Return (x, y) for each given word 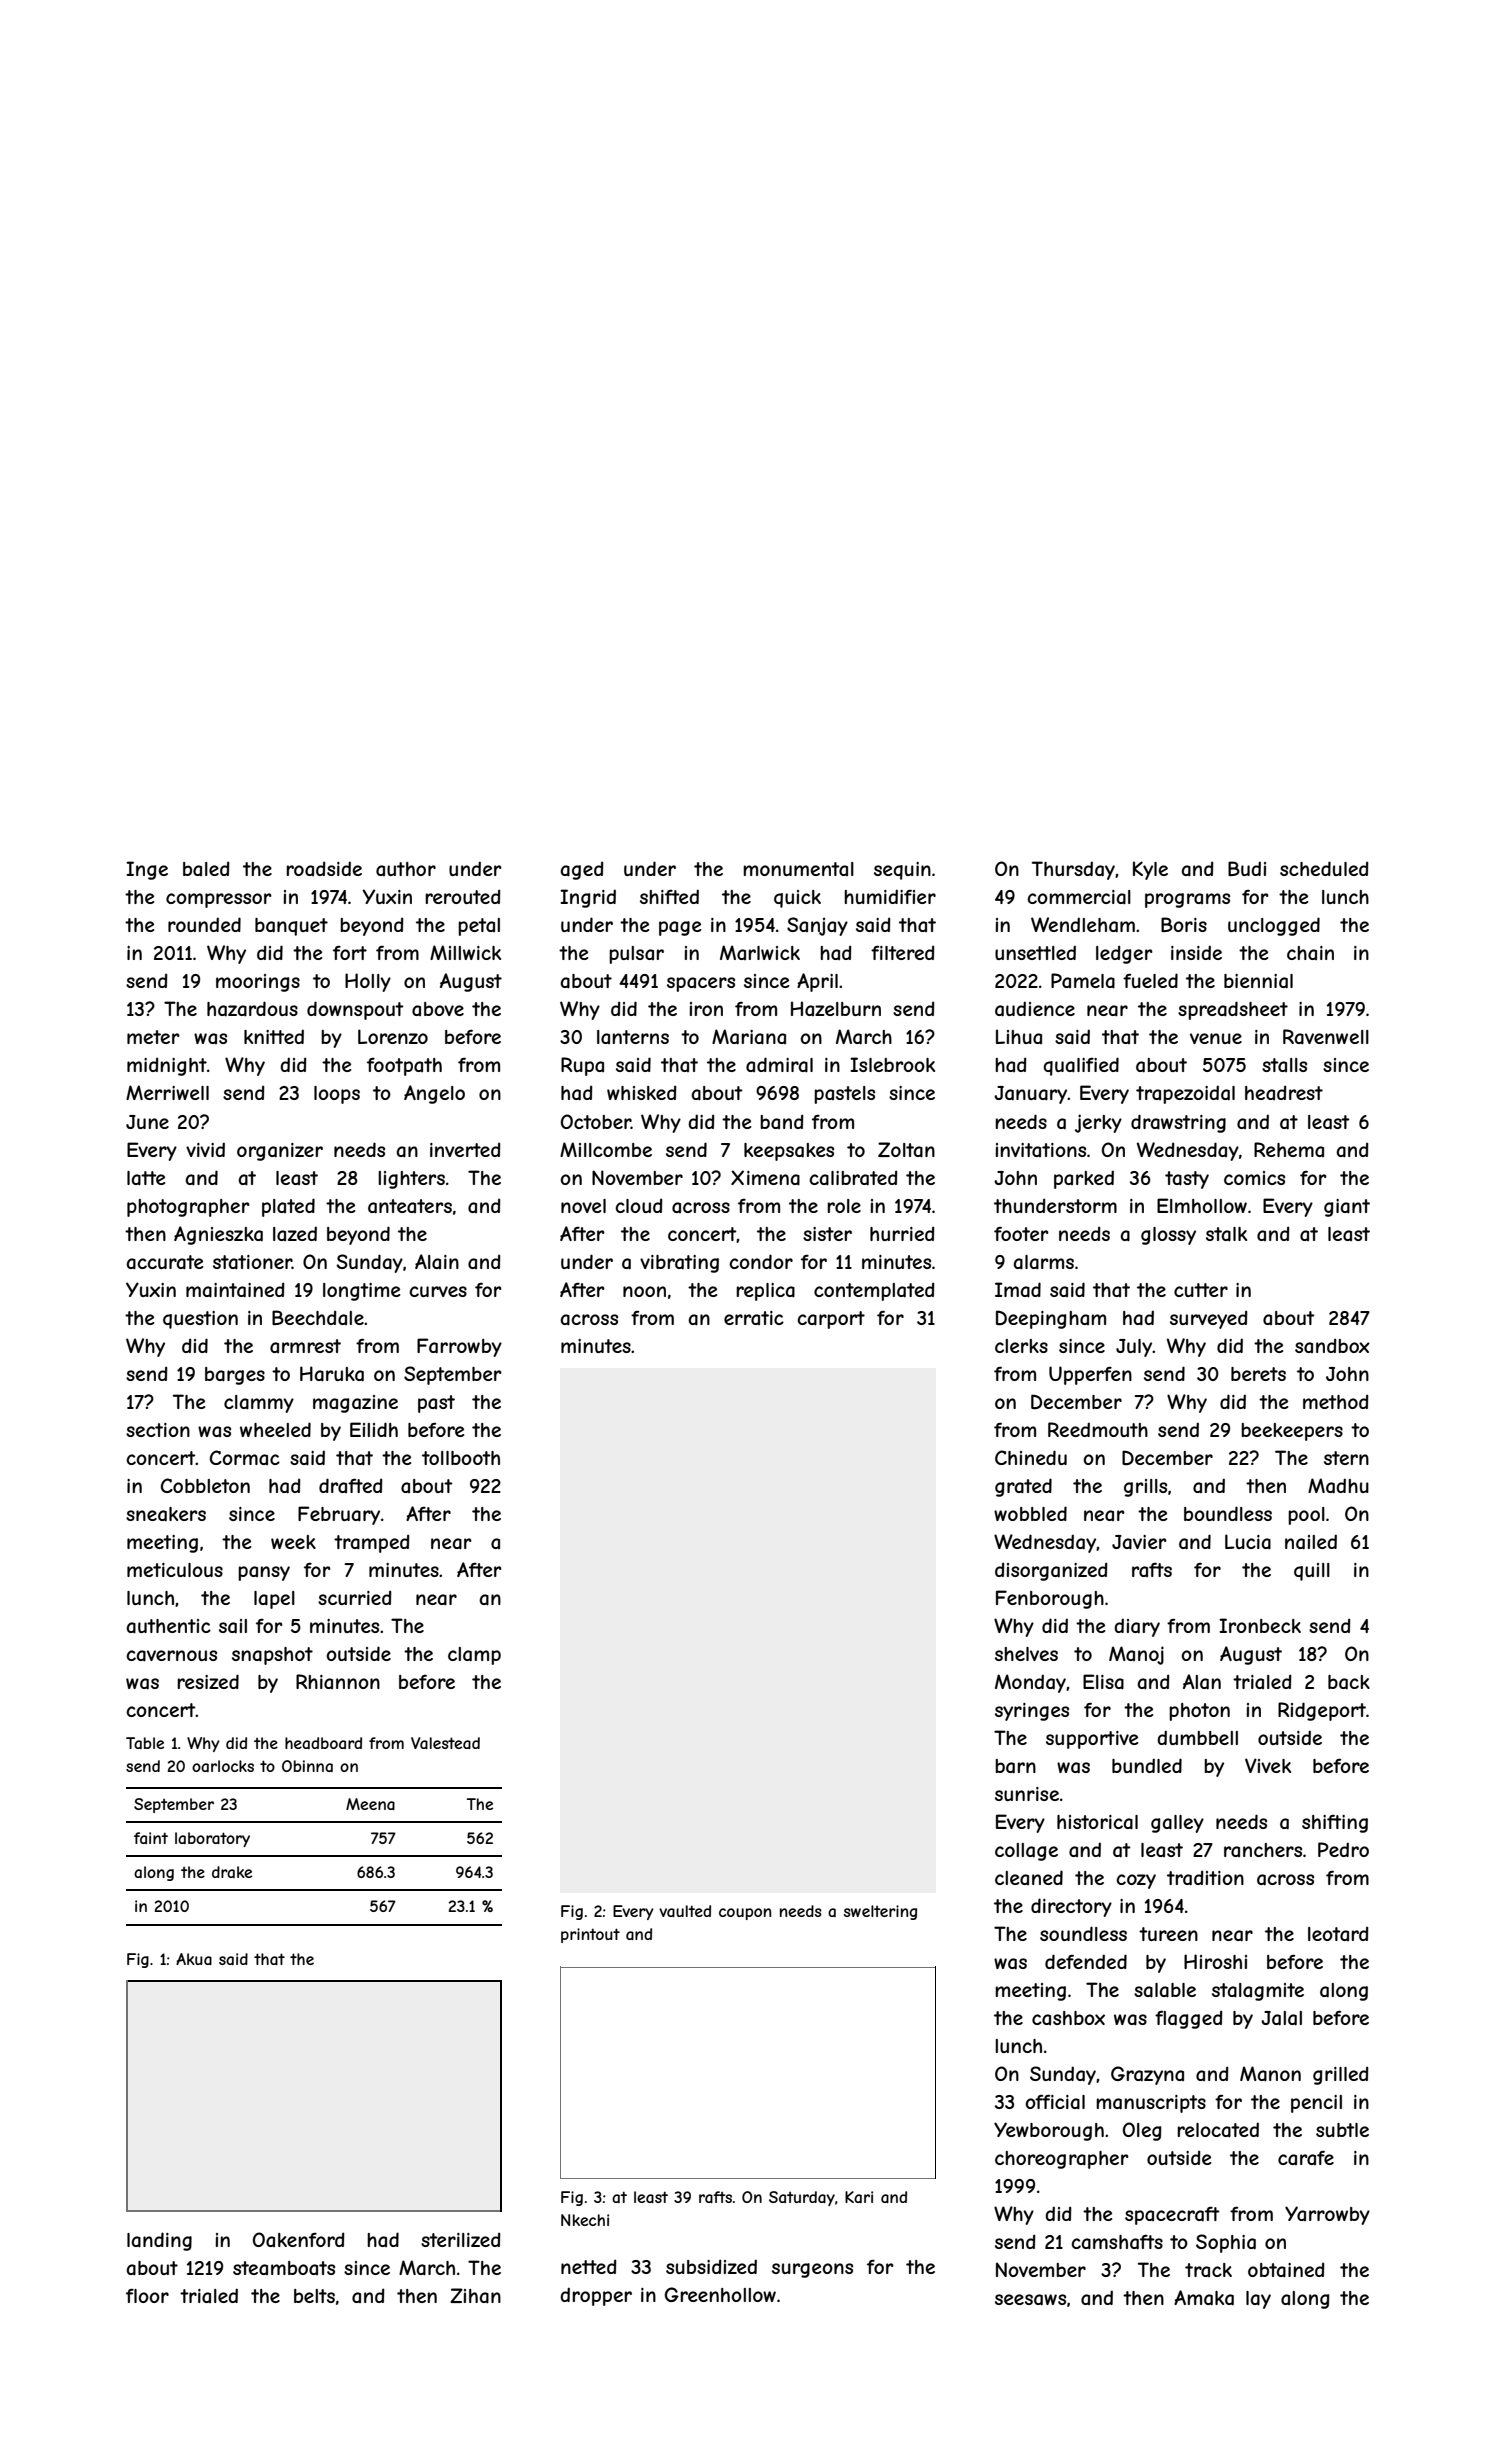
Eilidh (374, 1429)
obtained (1286, 2270)
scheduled (1324, 868)
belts (314, 2296)
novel (583, 1206)
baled (206, 868)
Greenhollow (720, 2294)
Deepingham (1051, 1319)
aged (582, 870)
